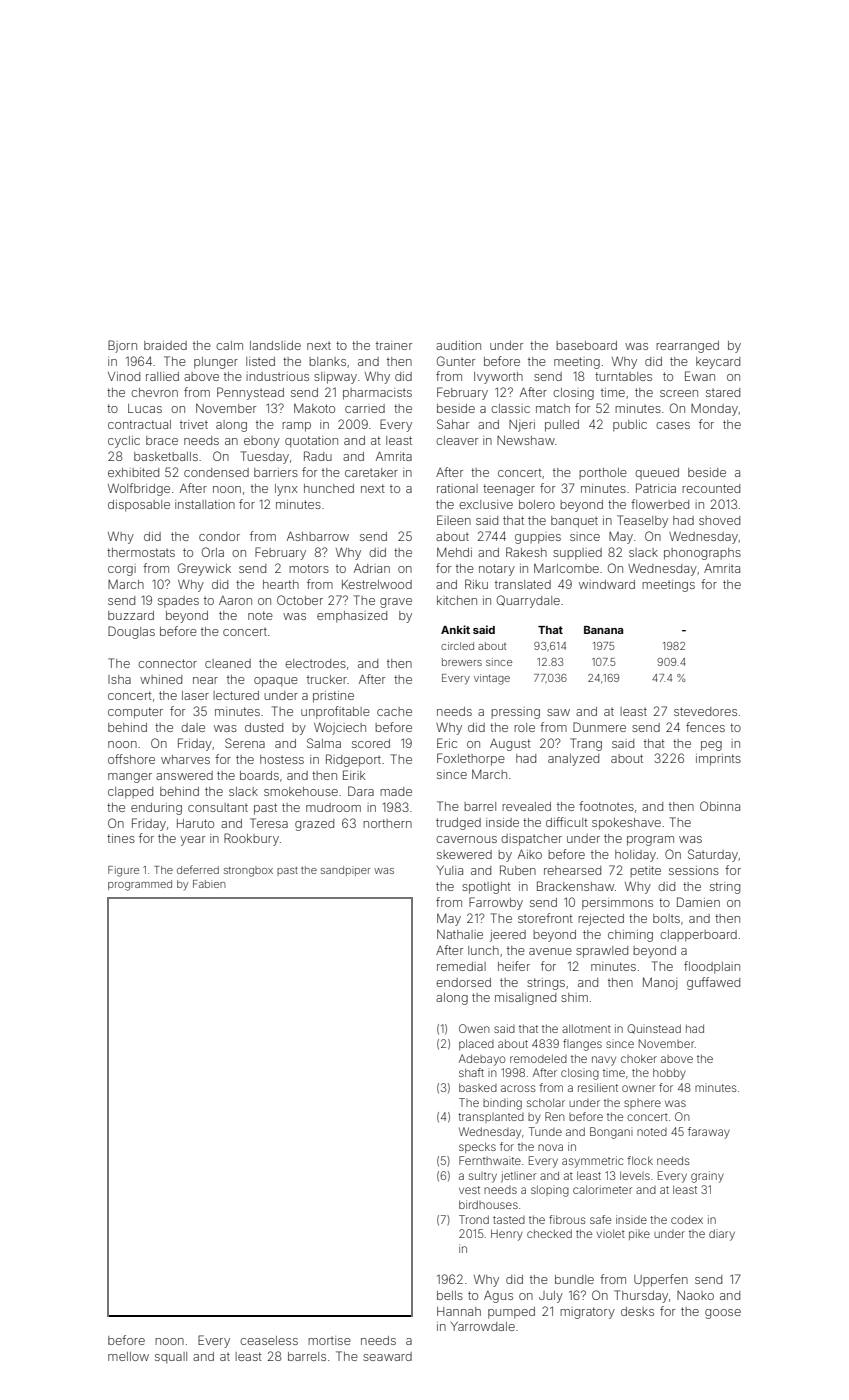 The image size is (849, 1400). What do you see at coordinates (586, 744) in the screenshot?
I see `Trang` at bounding box center [586, 744].
